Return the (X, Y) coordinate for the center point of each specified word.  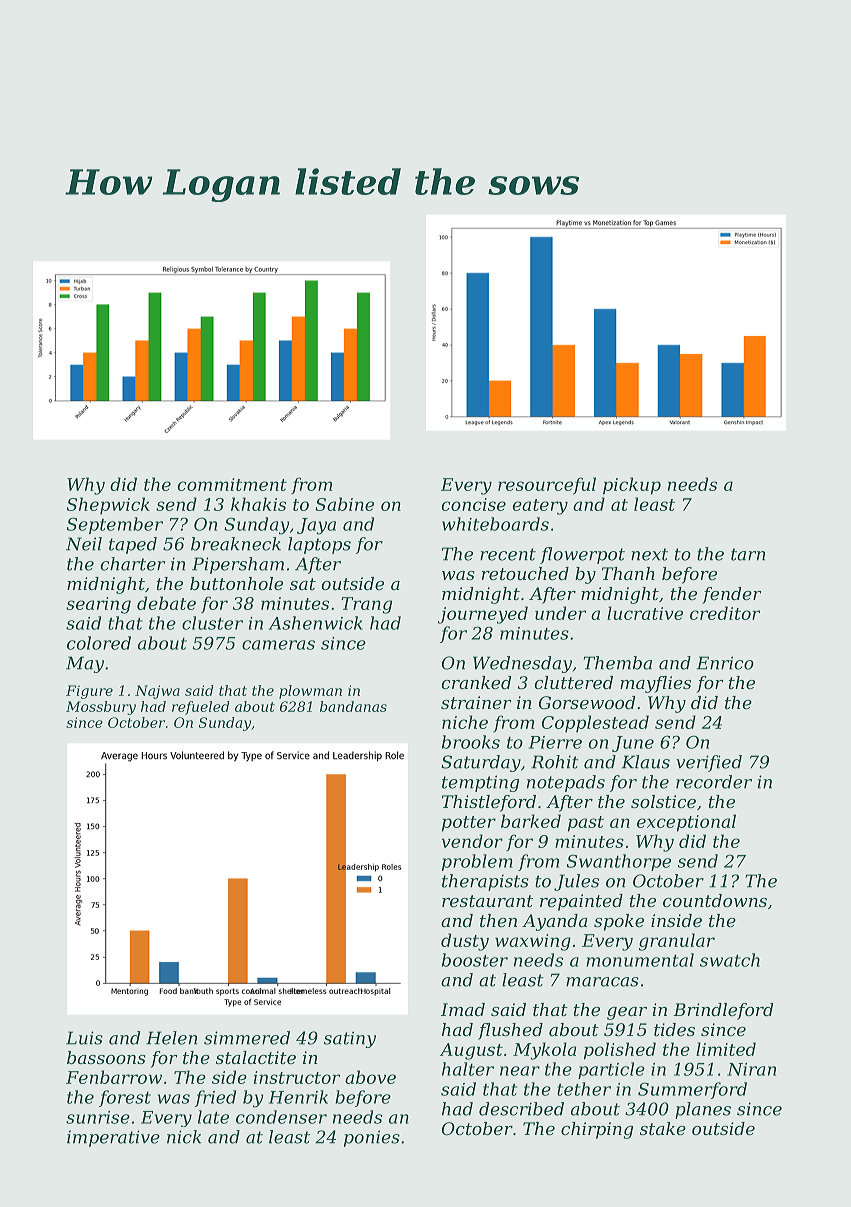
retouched (525, 573)
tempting (480, 783)
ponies (372, 1138)
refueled (201, 708)
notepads (566, 783)
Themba (618, 663)
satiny (350, 1039)
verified (709, 763)
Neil (84, 544)
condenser (281, 1117)
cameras (278, 645)
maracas (602, 982)
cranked (476, 682)
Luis (84, 1038)
